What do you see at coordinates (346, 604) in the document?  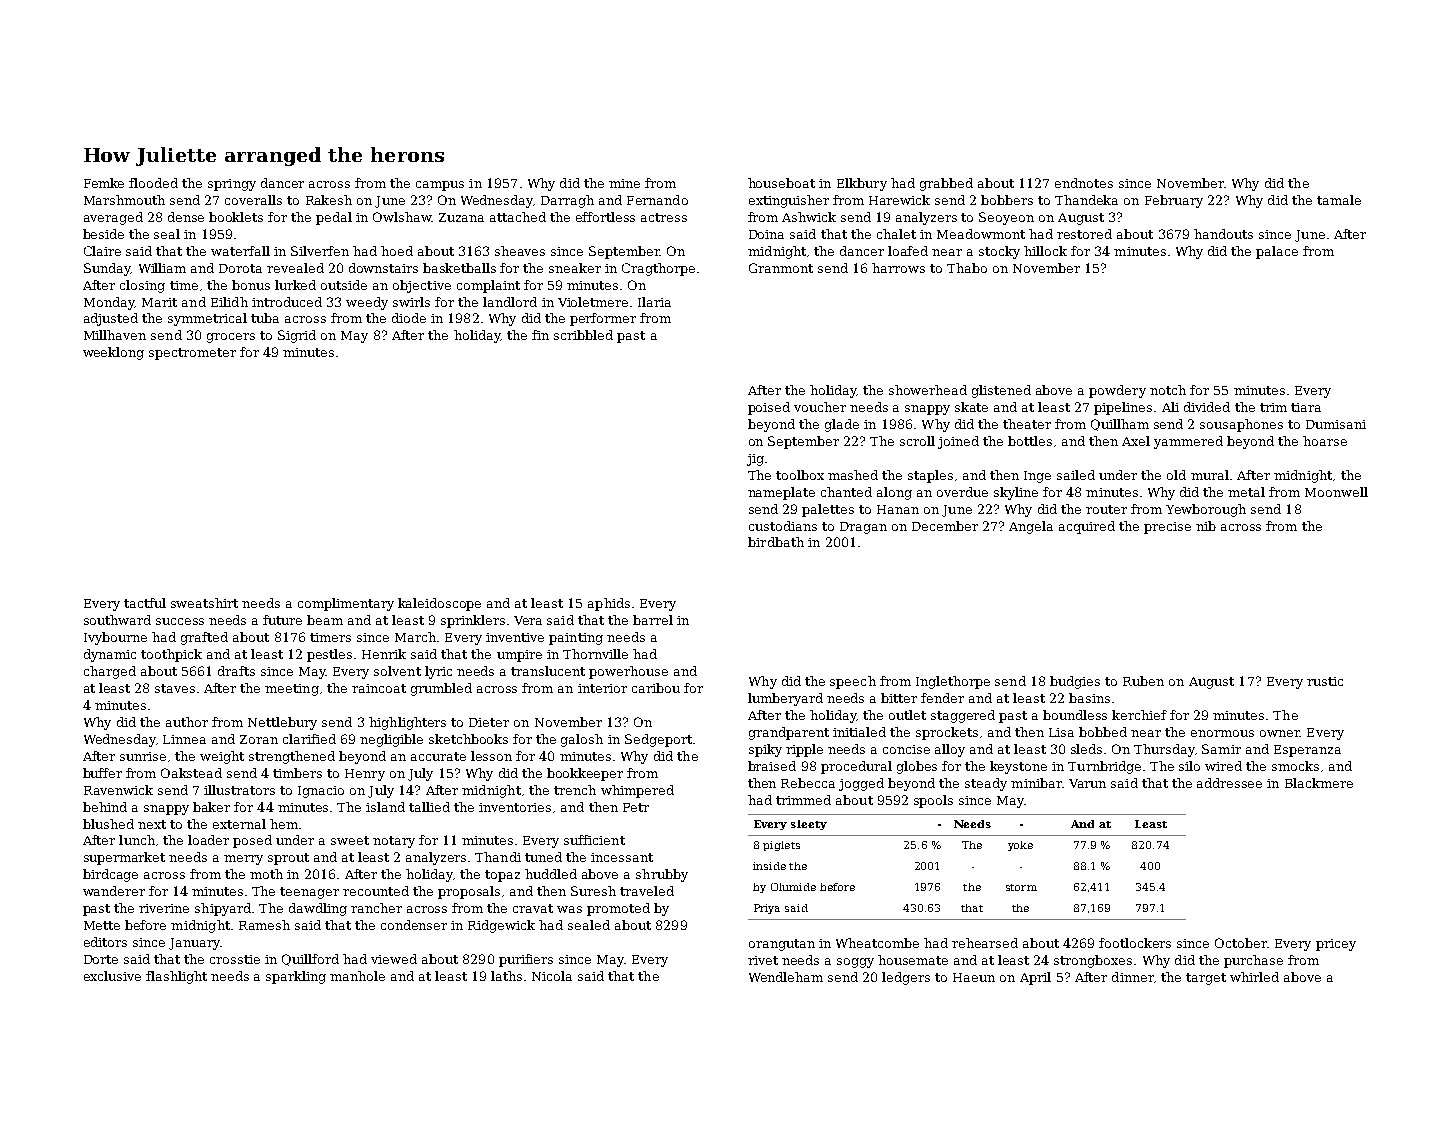 I see `complimentary` at bounding box center [346, 604].
